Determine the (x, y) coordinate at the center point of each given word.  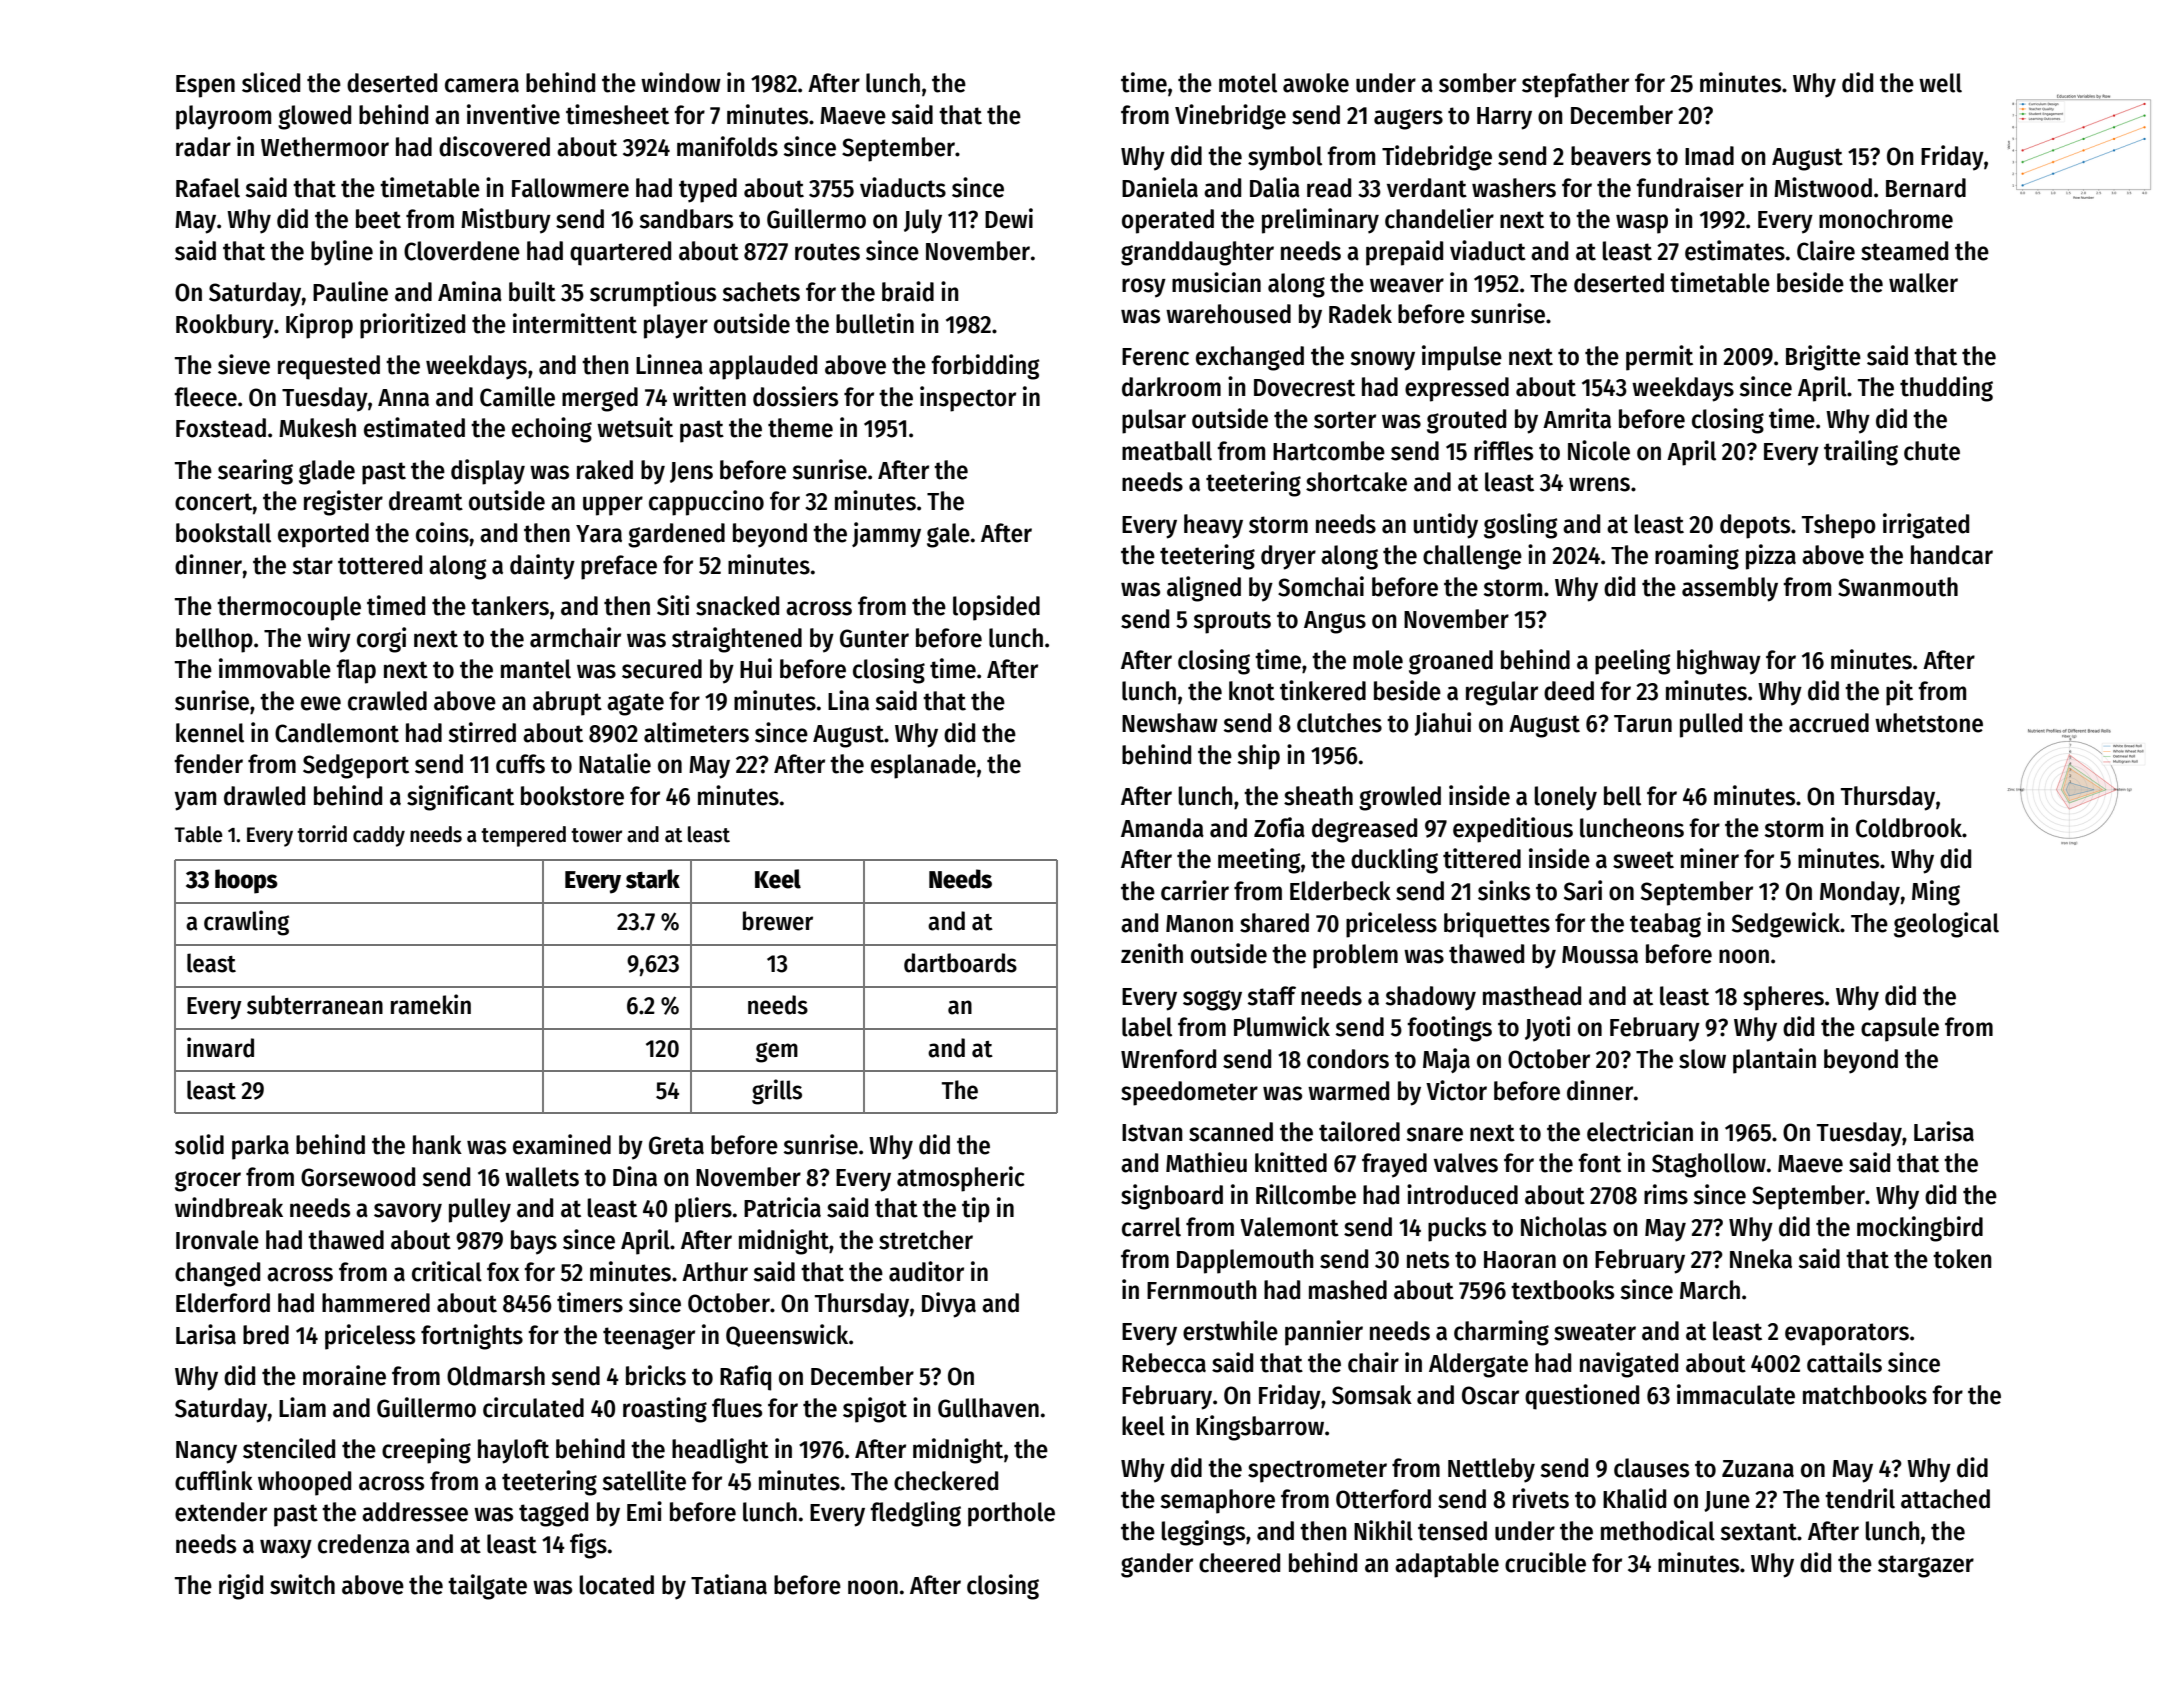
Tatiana (729, 1584)
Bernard (1926, 188)
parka (260, 1147)
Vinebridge (1230, 117)
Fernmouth (1202, 1290)
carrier (1195, 890)
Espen (205, 86)
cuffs (520, 764)
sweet (1643, 860)
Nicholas (1564, 1226)
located (616, 1585)
